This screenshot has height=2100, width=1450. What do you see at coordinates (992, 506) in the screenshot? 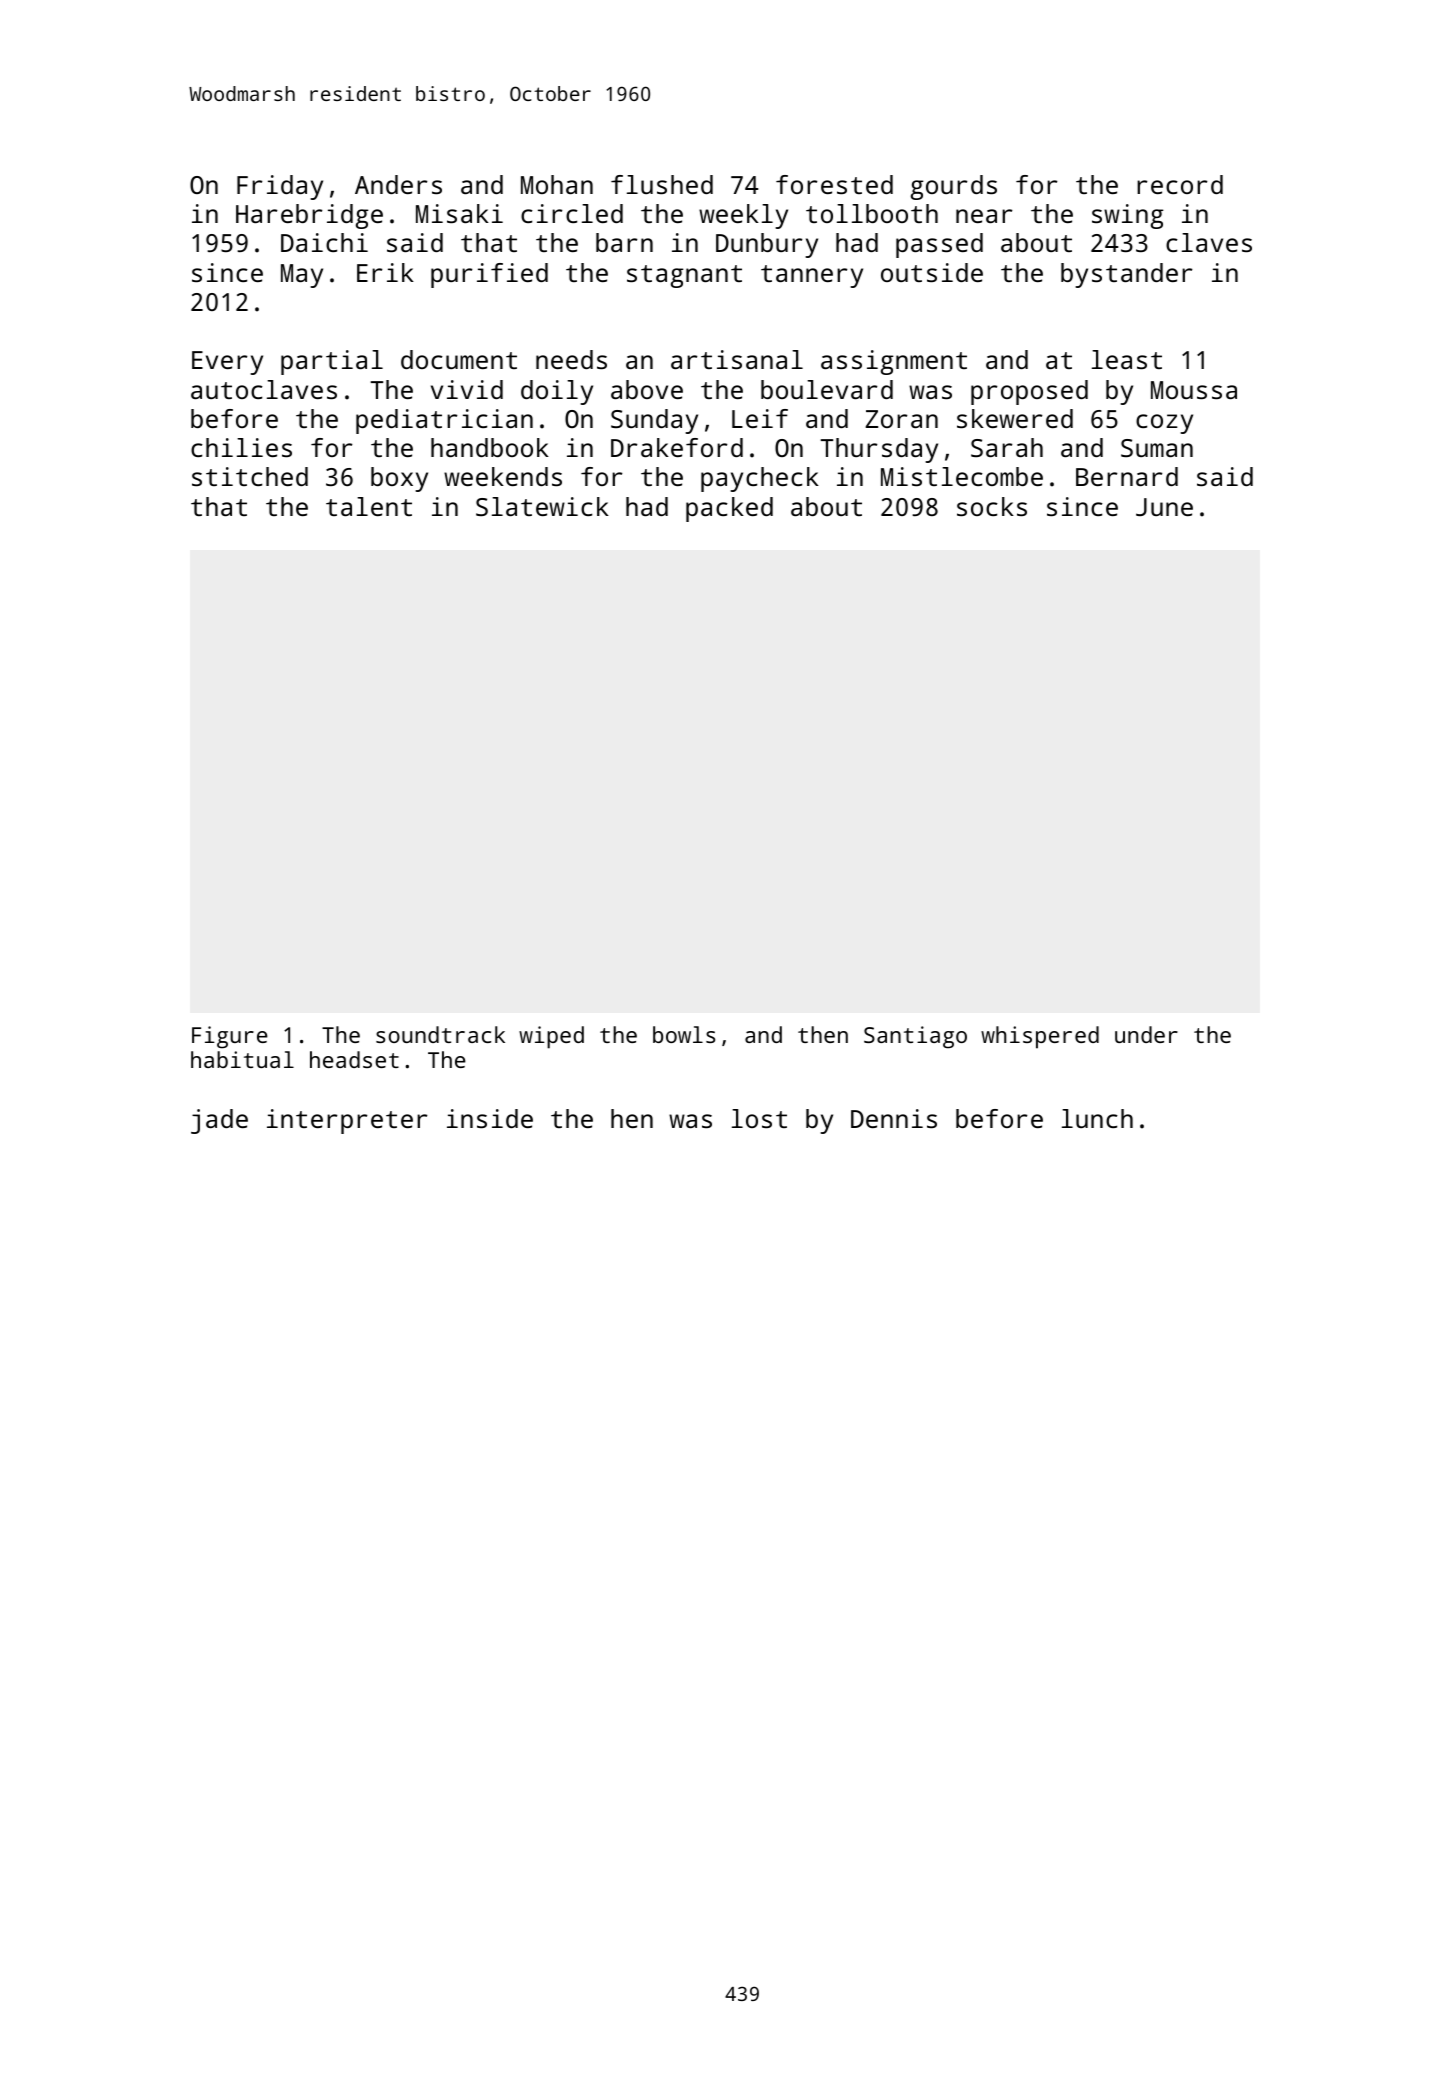
I see `socks` at bounding box center [992, 506].
